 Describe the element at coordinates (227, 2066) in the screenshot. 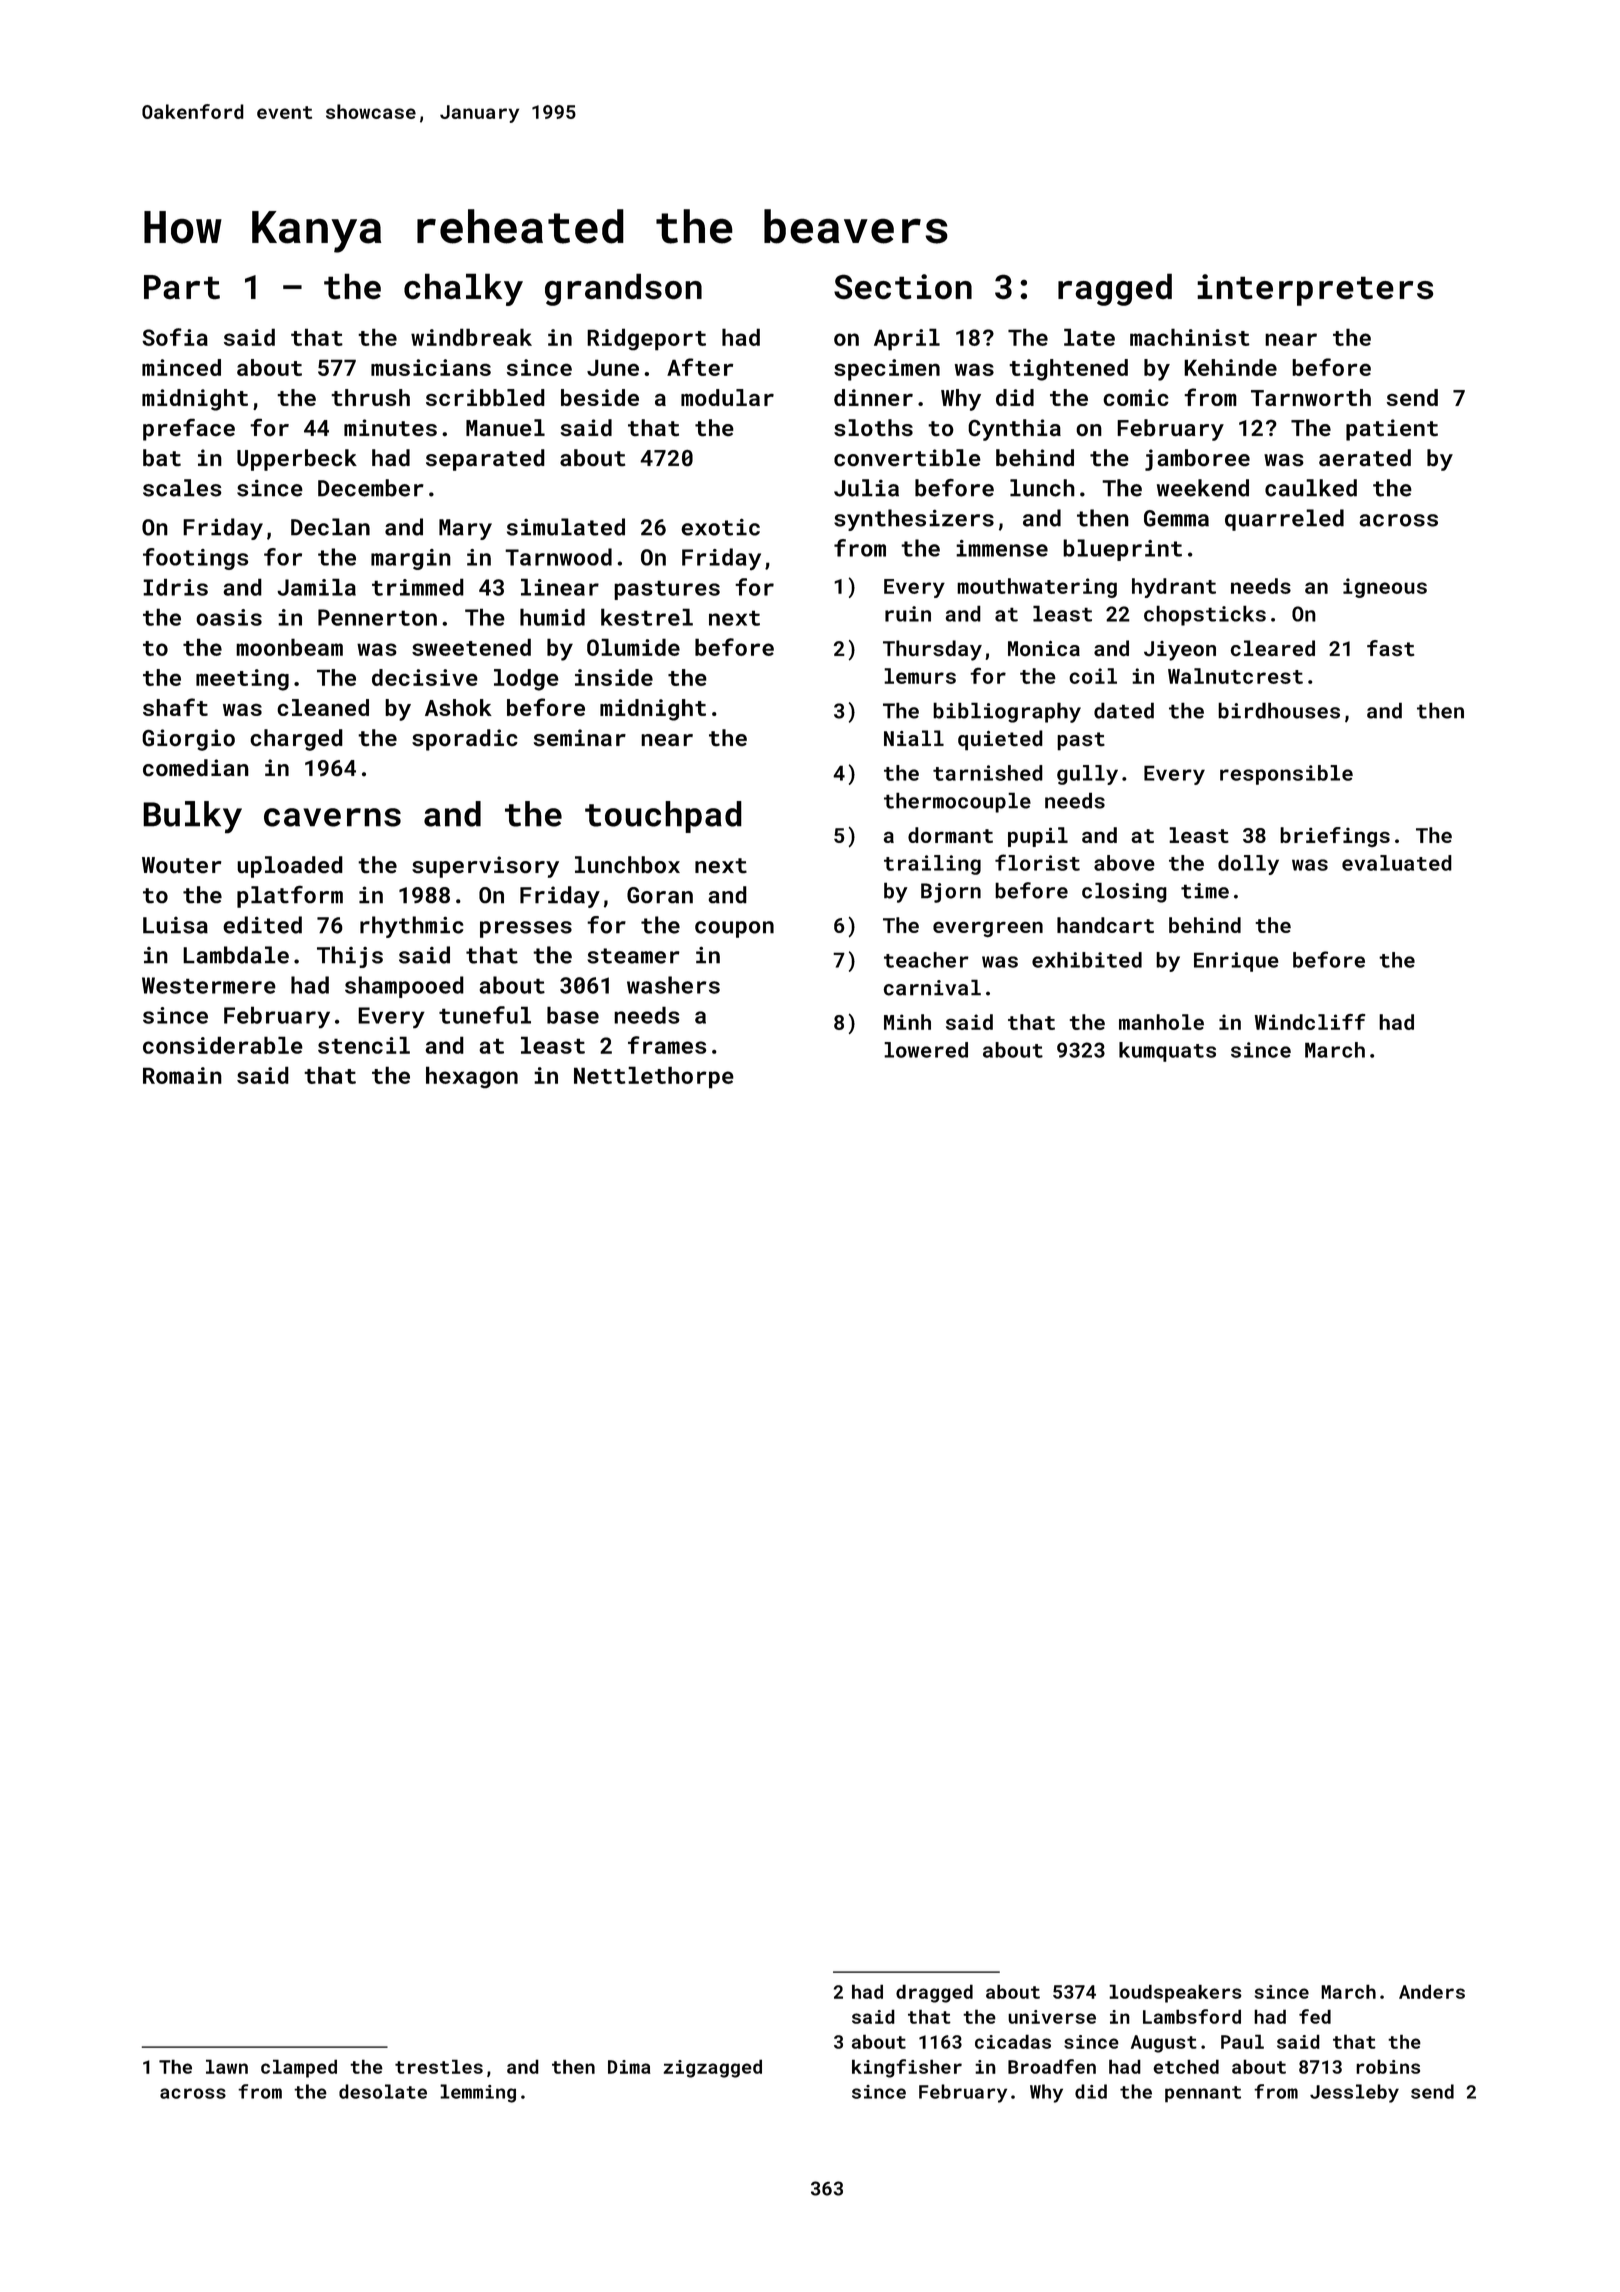

I see `lawn` at that location.
